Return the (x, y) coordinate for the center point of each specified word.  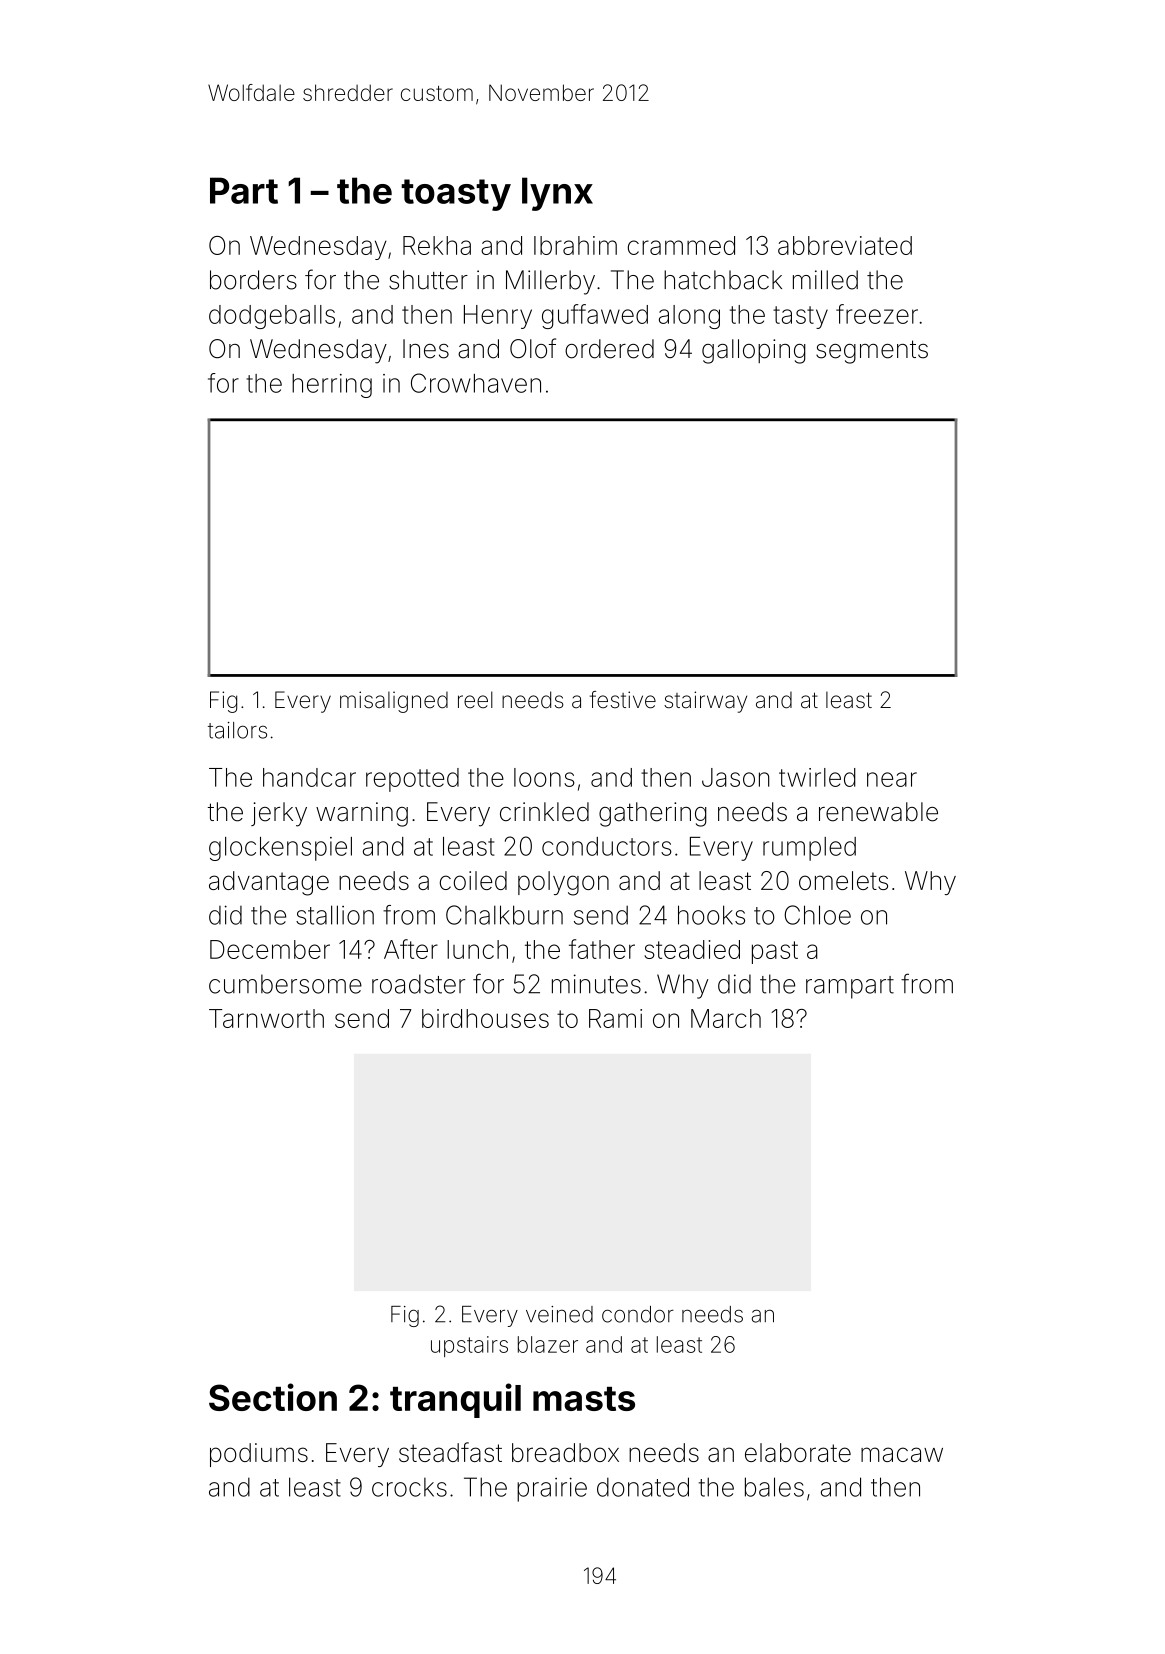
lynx (557, 194)
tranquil (455, 1400)
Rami (615, 1018)
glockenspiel (280, 849)
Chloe (818, 915)
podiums (259, 1455)
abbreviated (845, 245)
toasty (456, 195)
